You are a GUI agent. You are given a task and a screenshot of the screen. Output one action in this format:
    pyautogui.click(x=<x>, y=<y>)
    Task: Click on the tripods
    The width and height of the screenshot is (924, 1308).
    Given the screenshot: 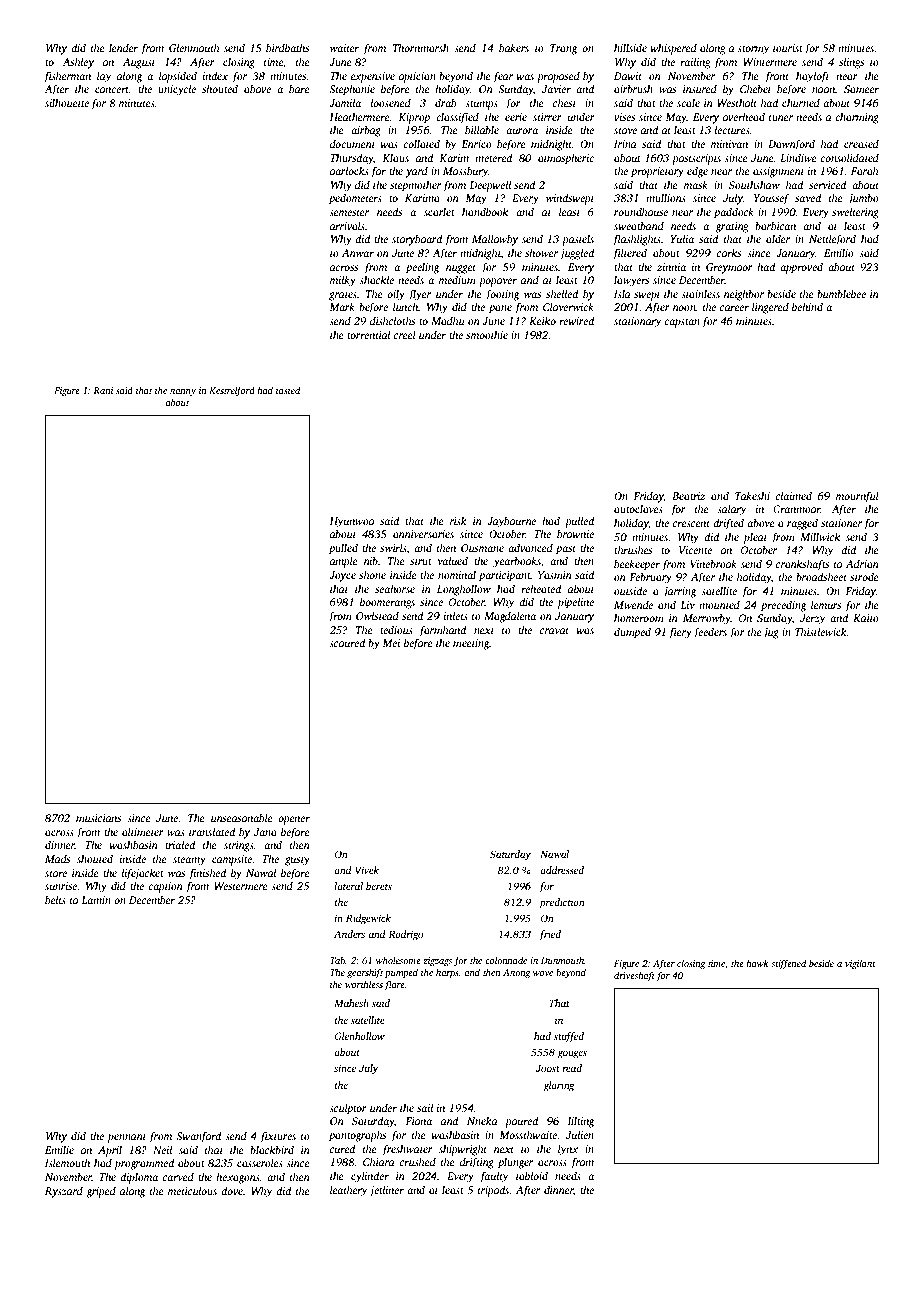 What is the action you would take?
    pyautogui.click(x=493, y=1191)
